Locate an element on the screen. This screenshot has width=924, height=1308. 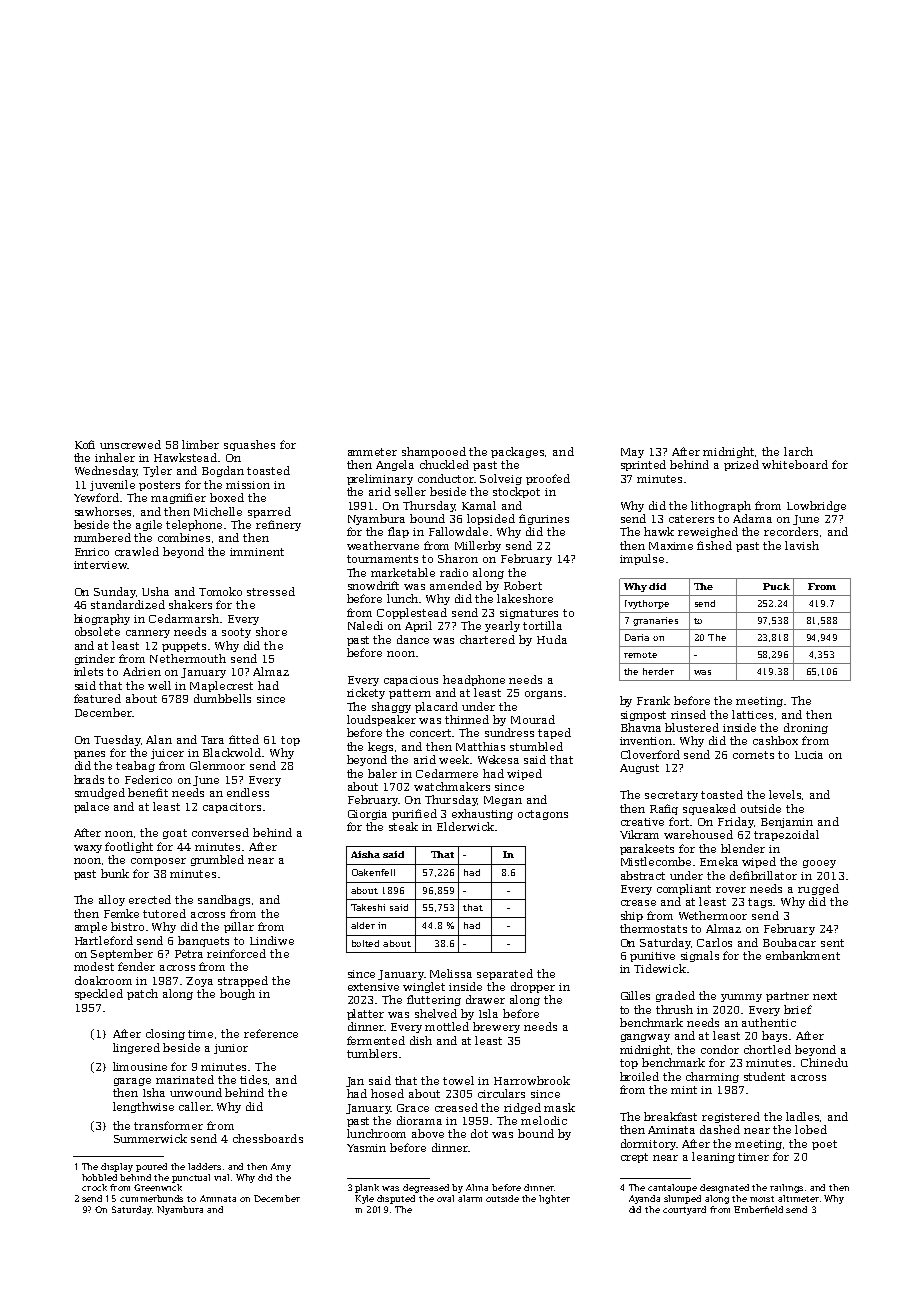
shampooed is located at coordinates (434, 452).
